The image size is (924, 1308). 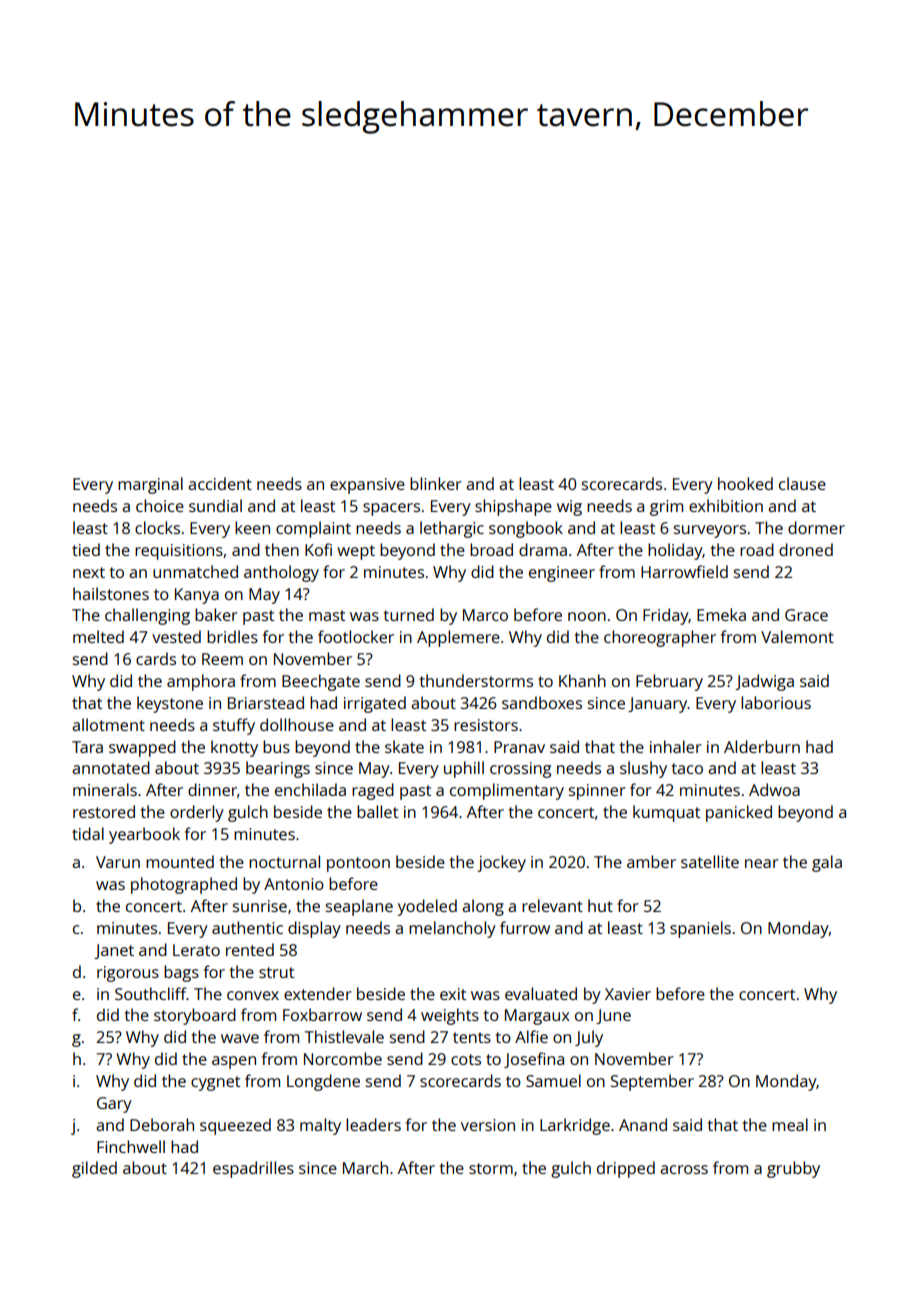 I want to click on Kanya, so click(x=197, y=596).
